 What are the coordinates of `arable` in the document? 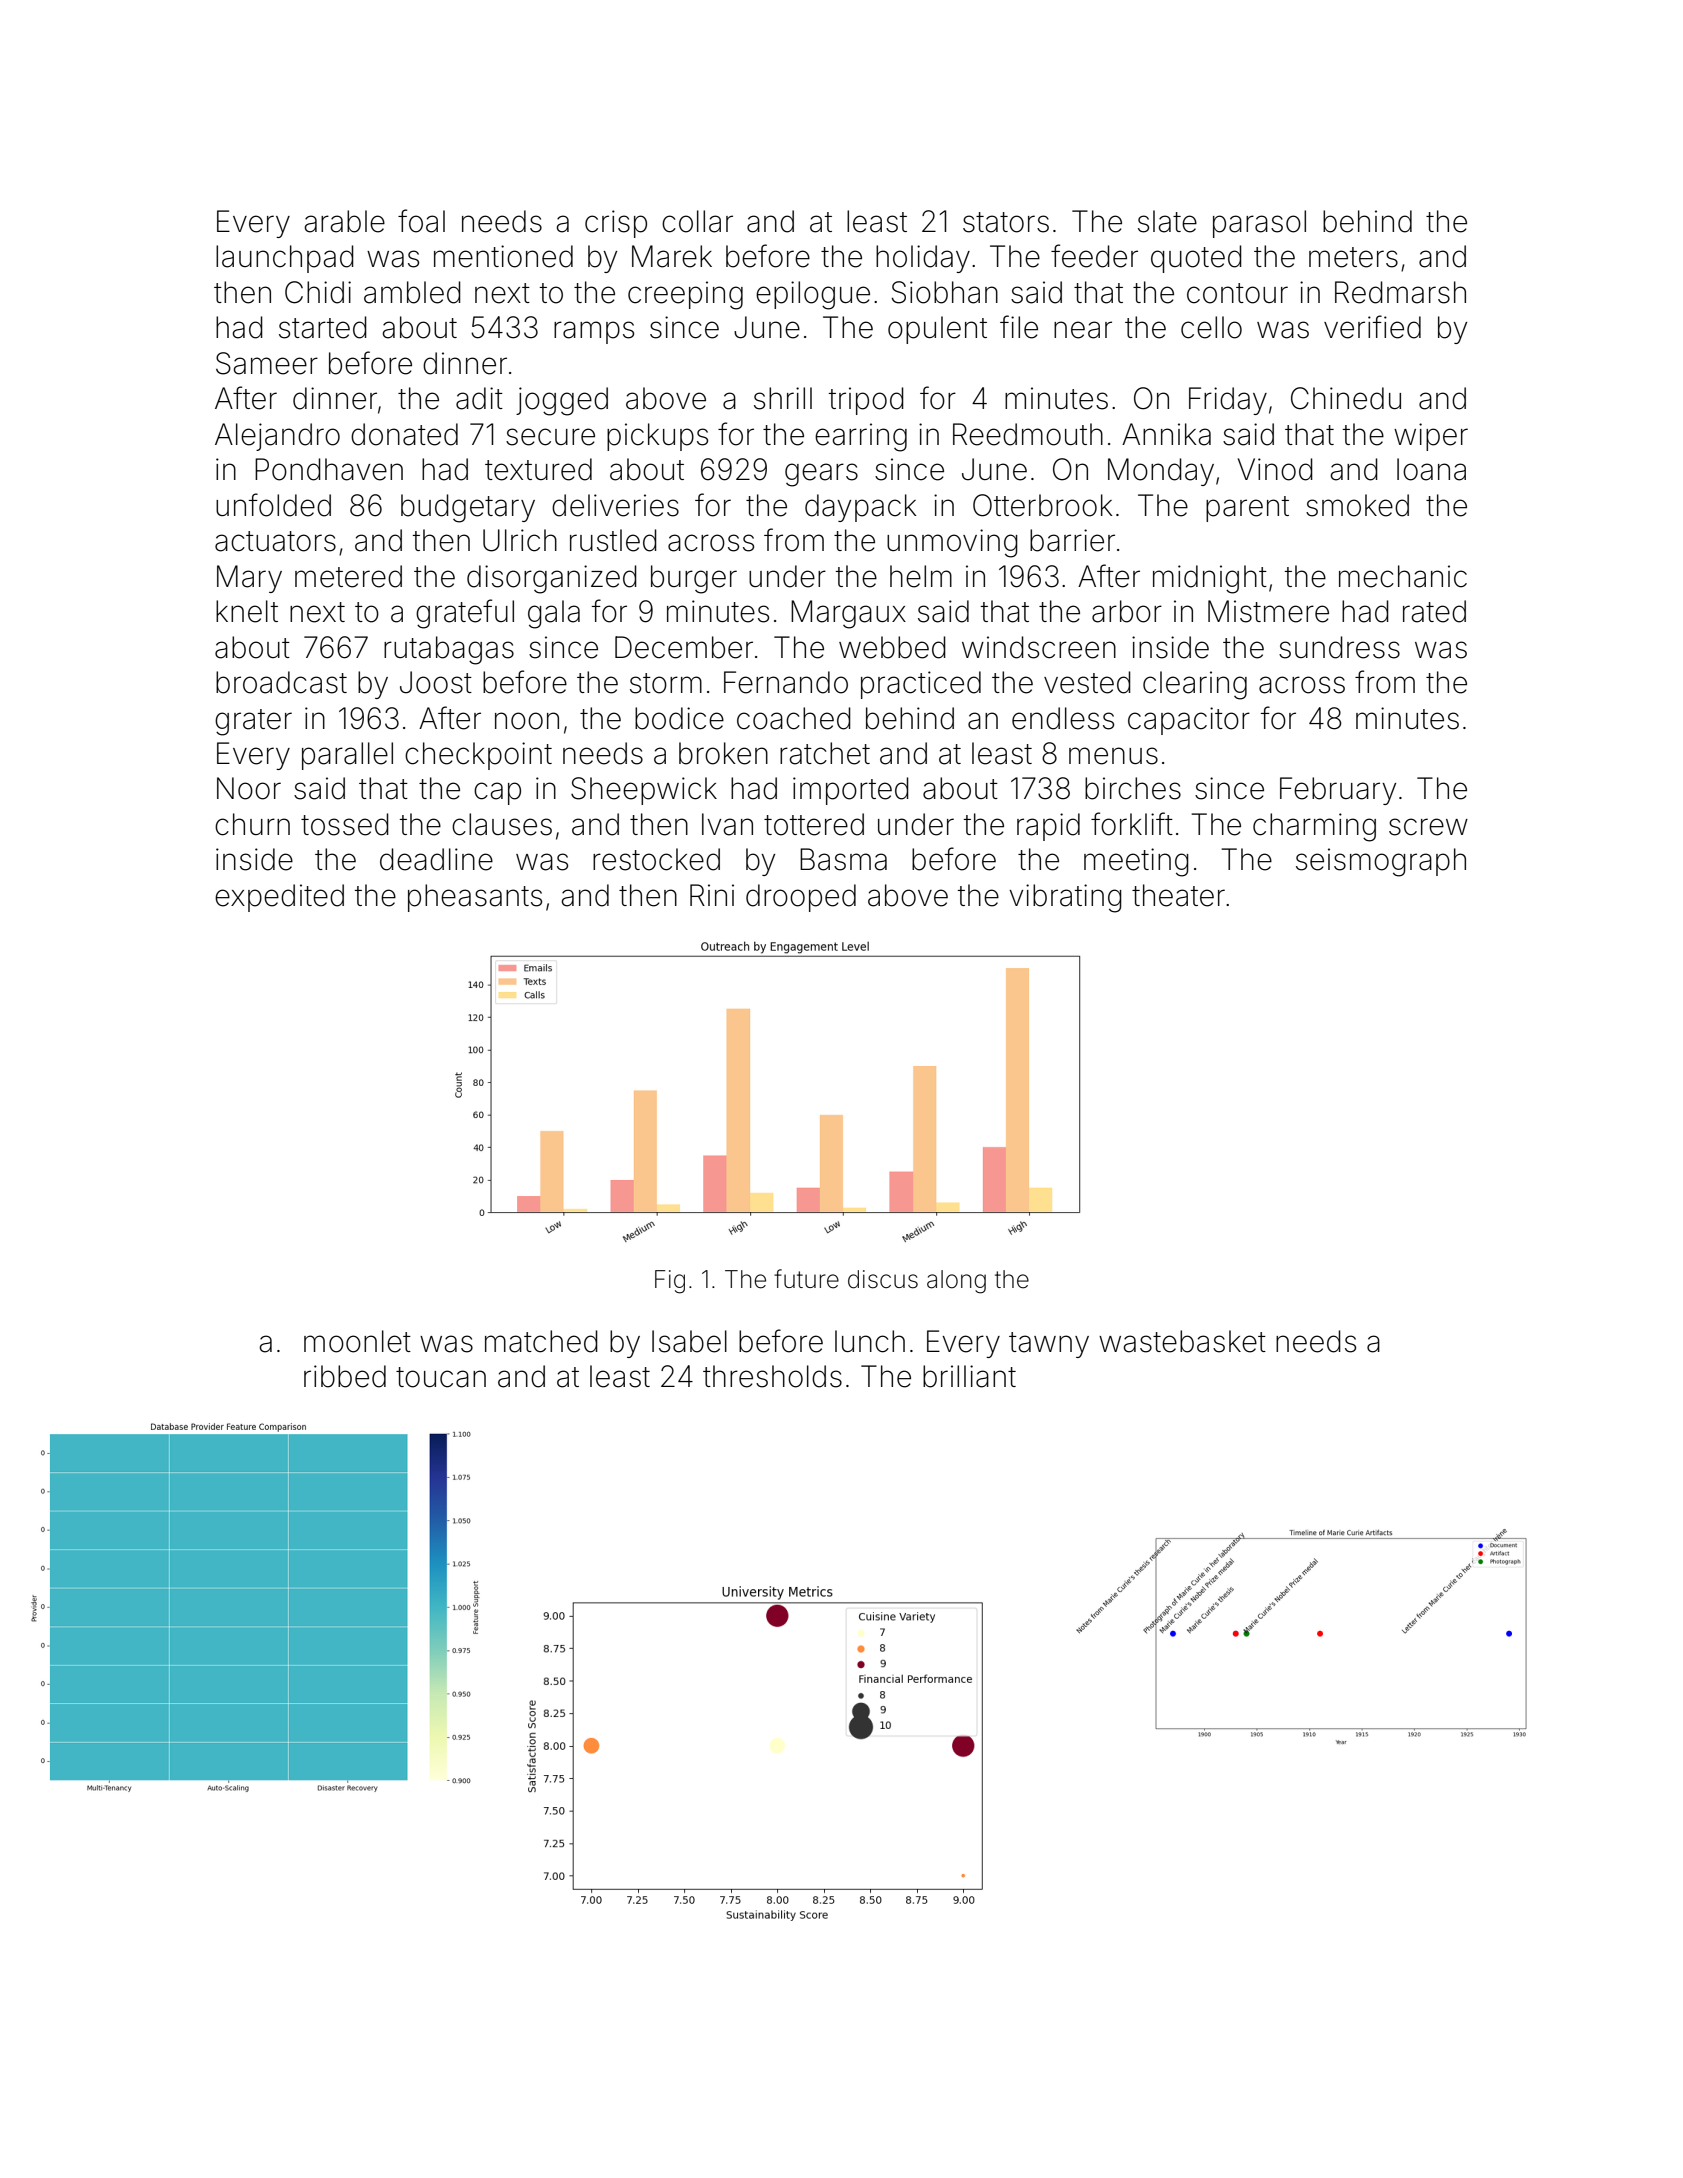 It's located at (344, 221).
